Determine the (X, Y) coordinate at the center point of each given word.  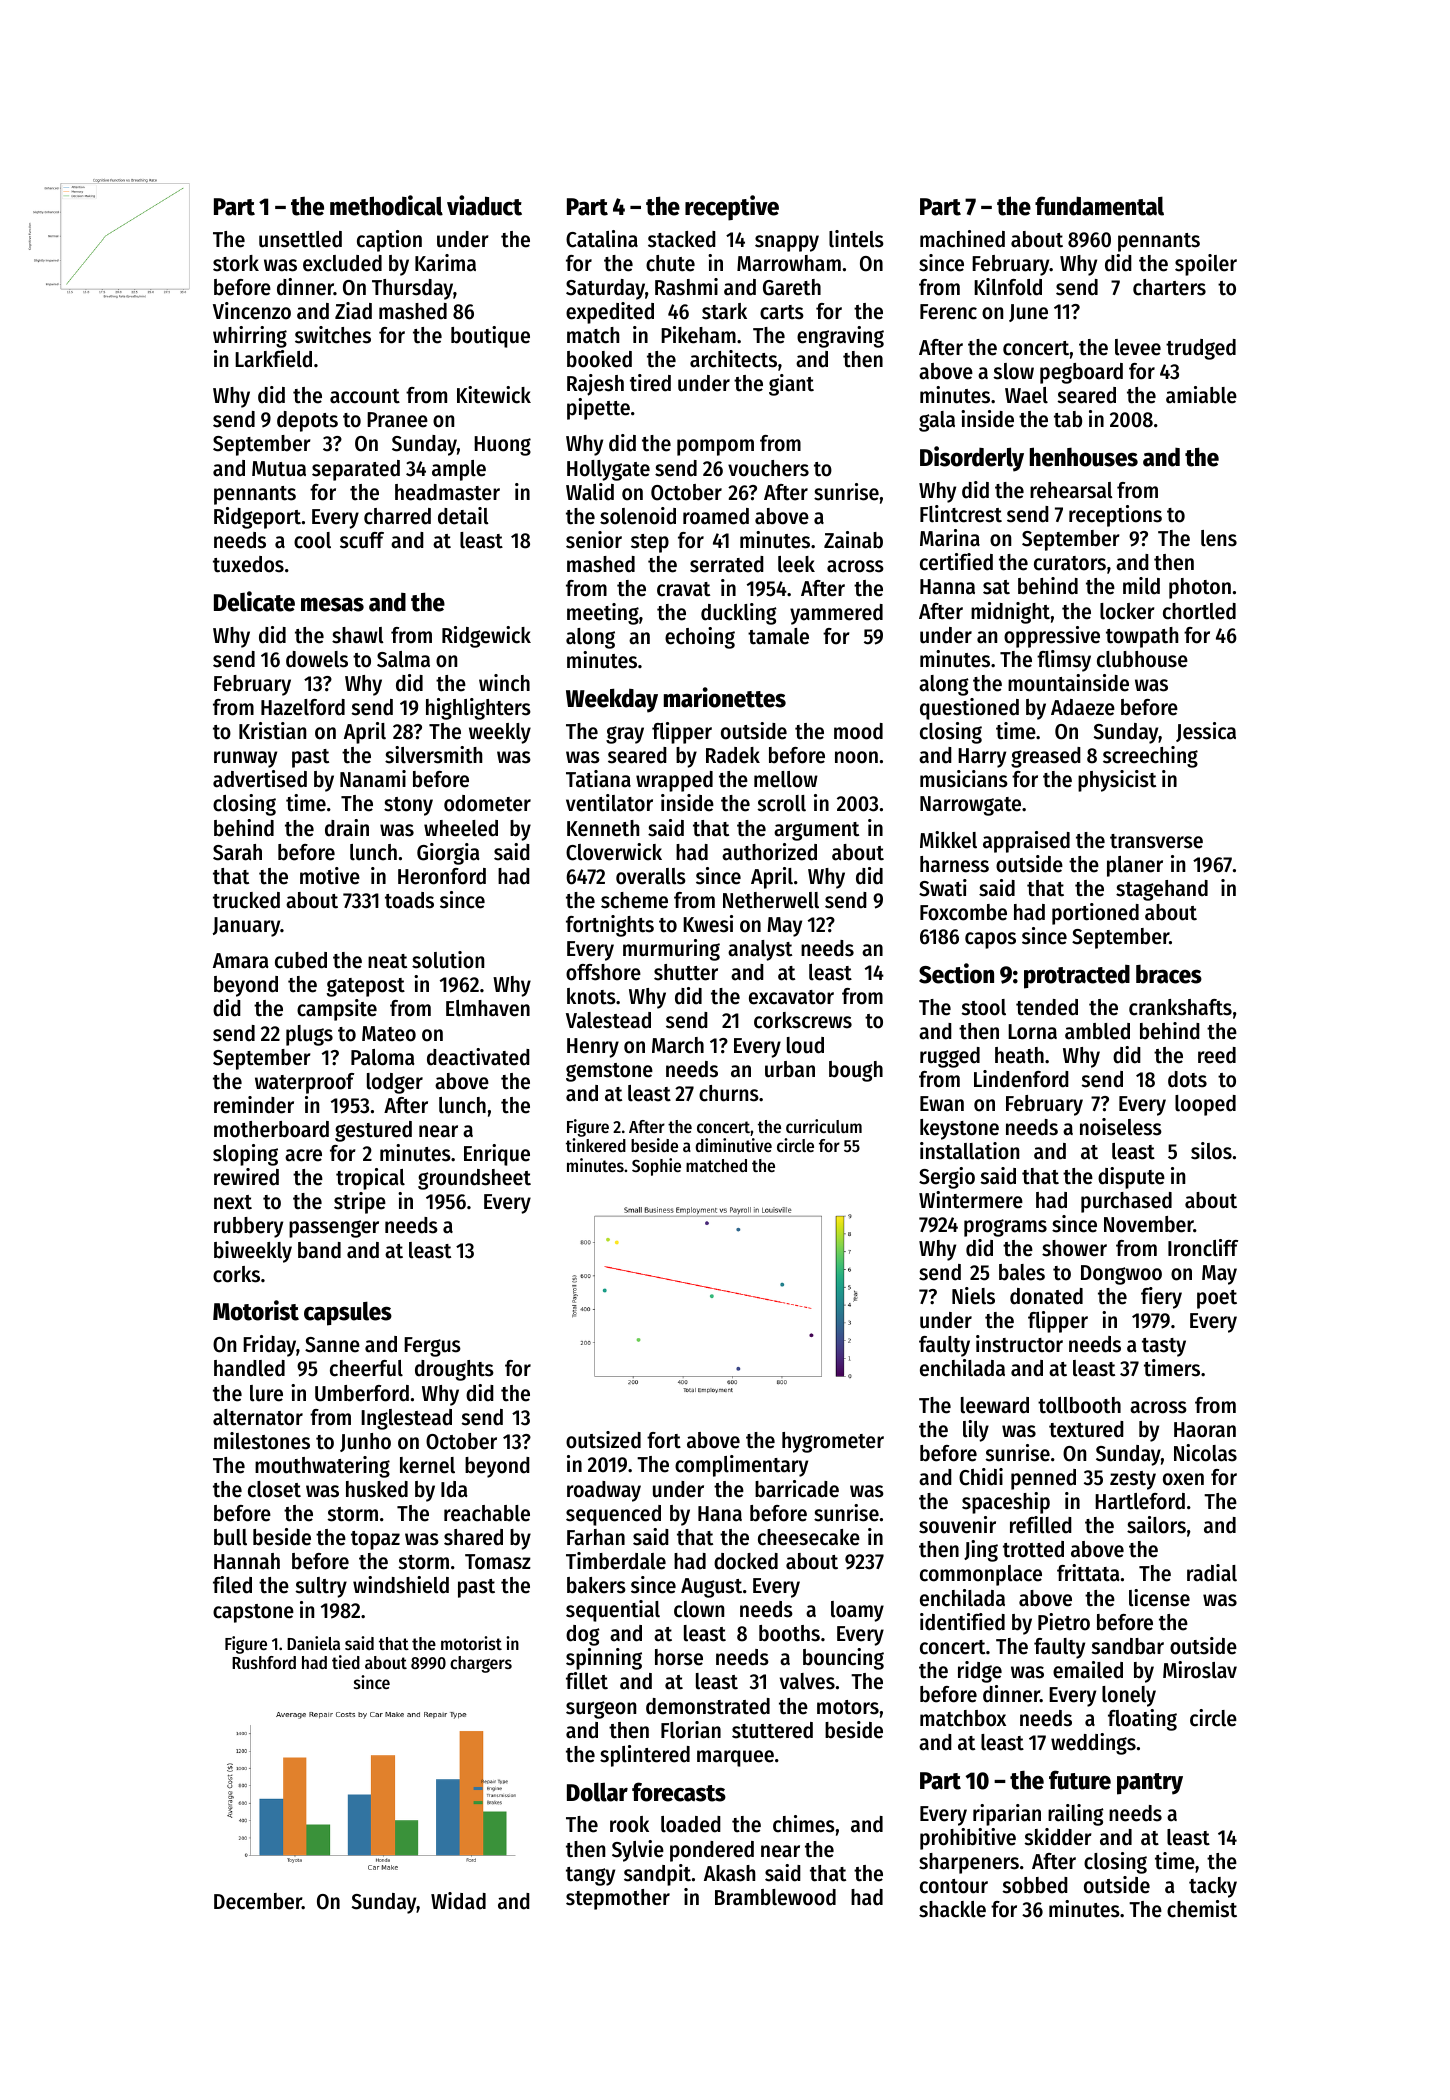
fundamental (1099, 206)
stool (984, 1007)
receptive (732, 208)
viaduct (484, 205)
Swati (943, 888)
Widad (458, 1901)
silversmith (433, 755)
